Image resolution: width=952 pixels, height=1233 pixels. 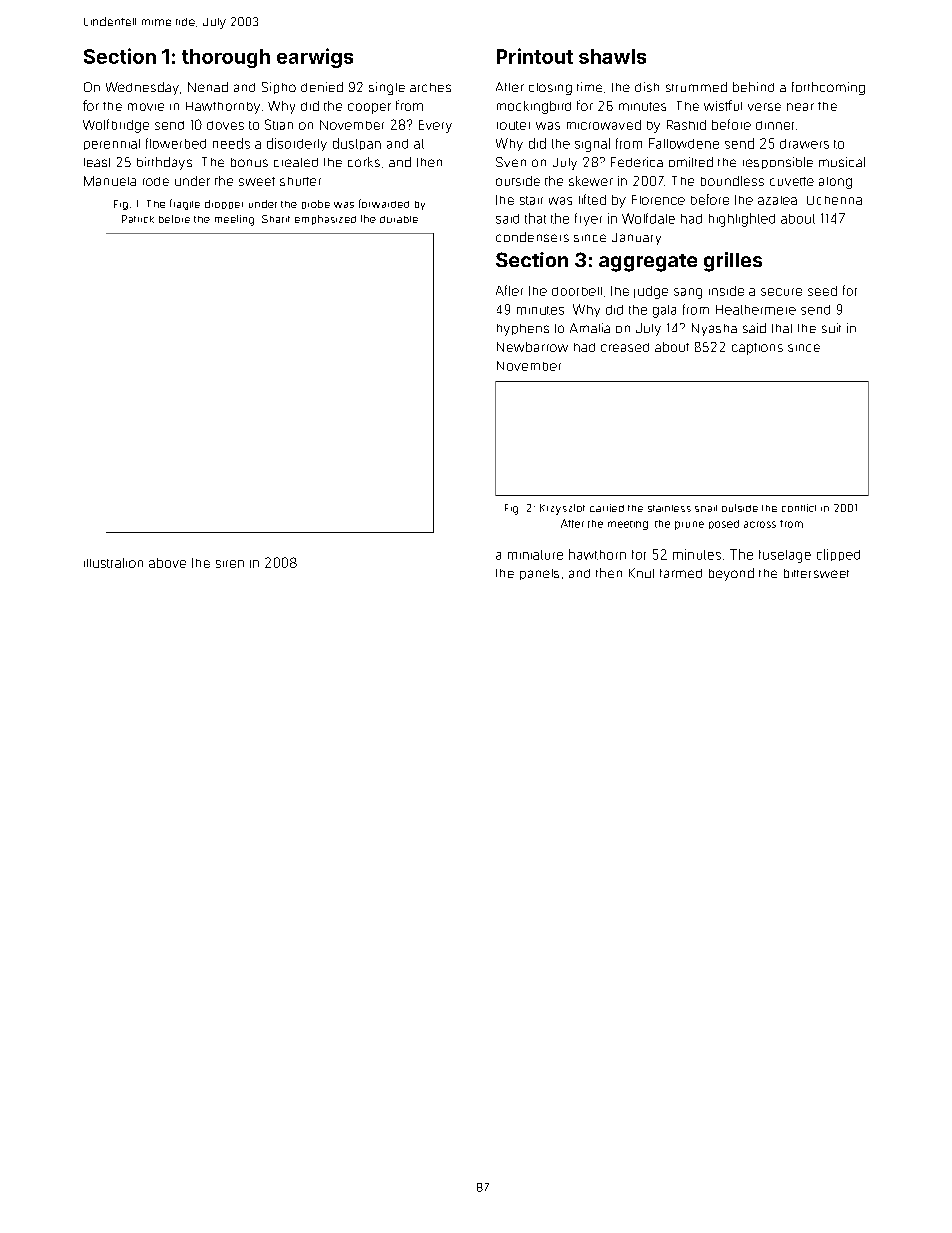 I want to click on Patrick, so click(x=138, y=219).
